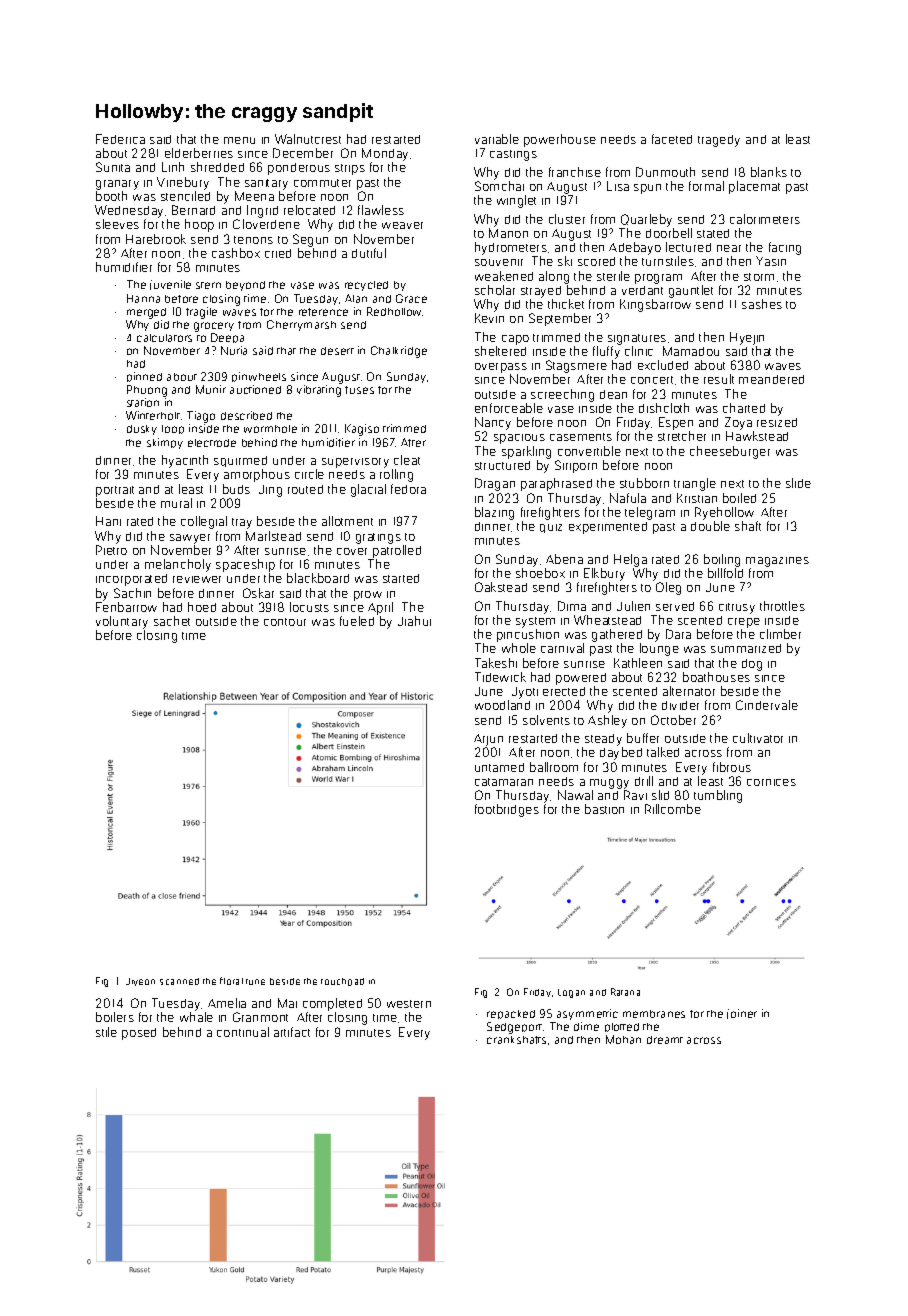  Describe the element at coordinates (777, 562) in the page. I see `magazines` at that location.
